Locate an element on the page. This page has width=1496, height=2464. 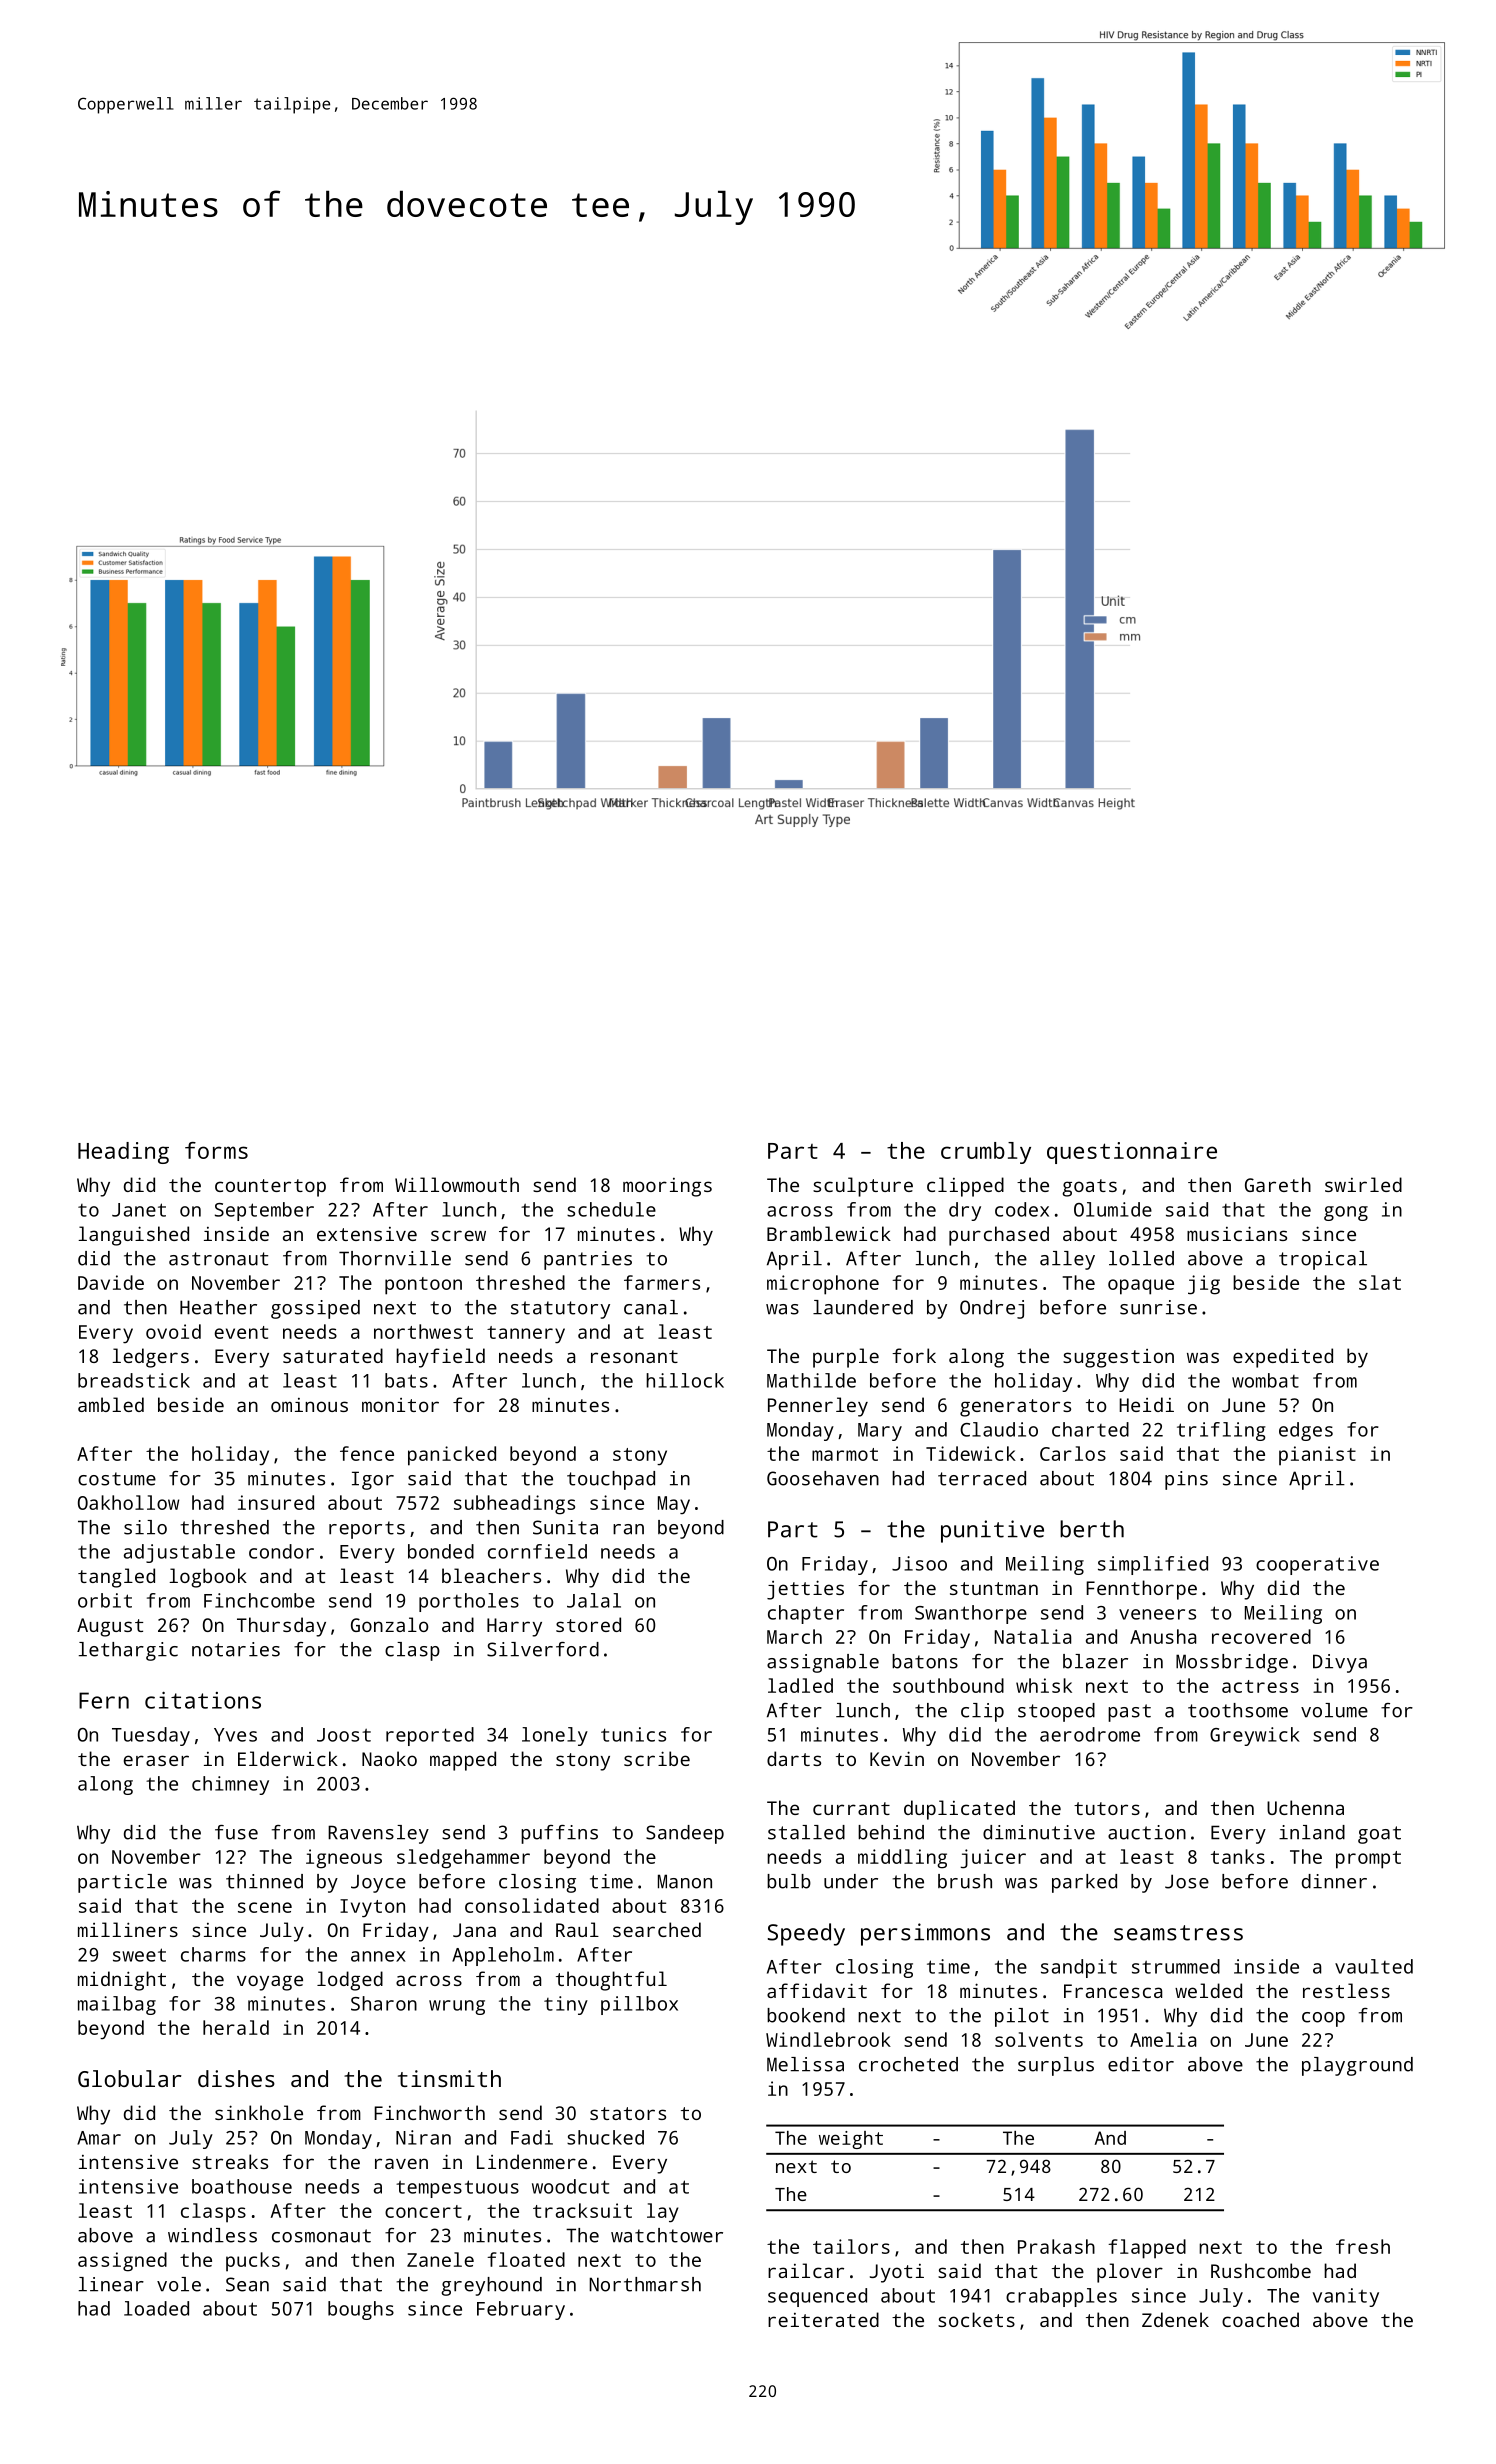
Davide is located at coordinates (111, 1282).
